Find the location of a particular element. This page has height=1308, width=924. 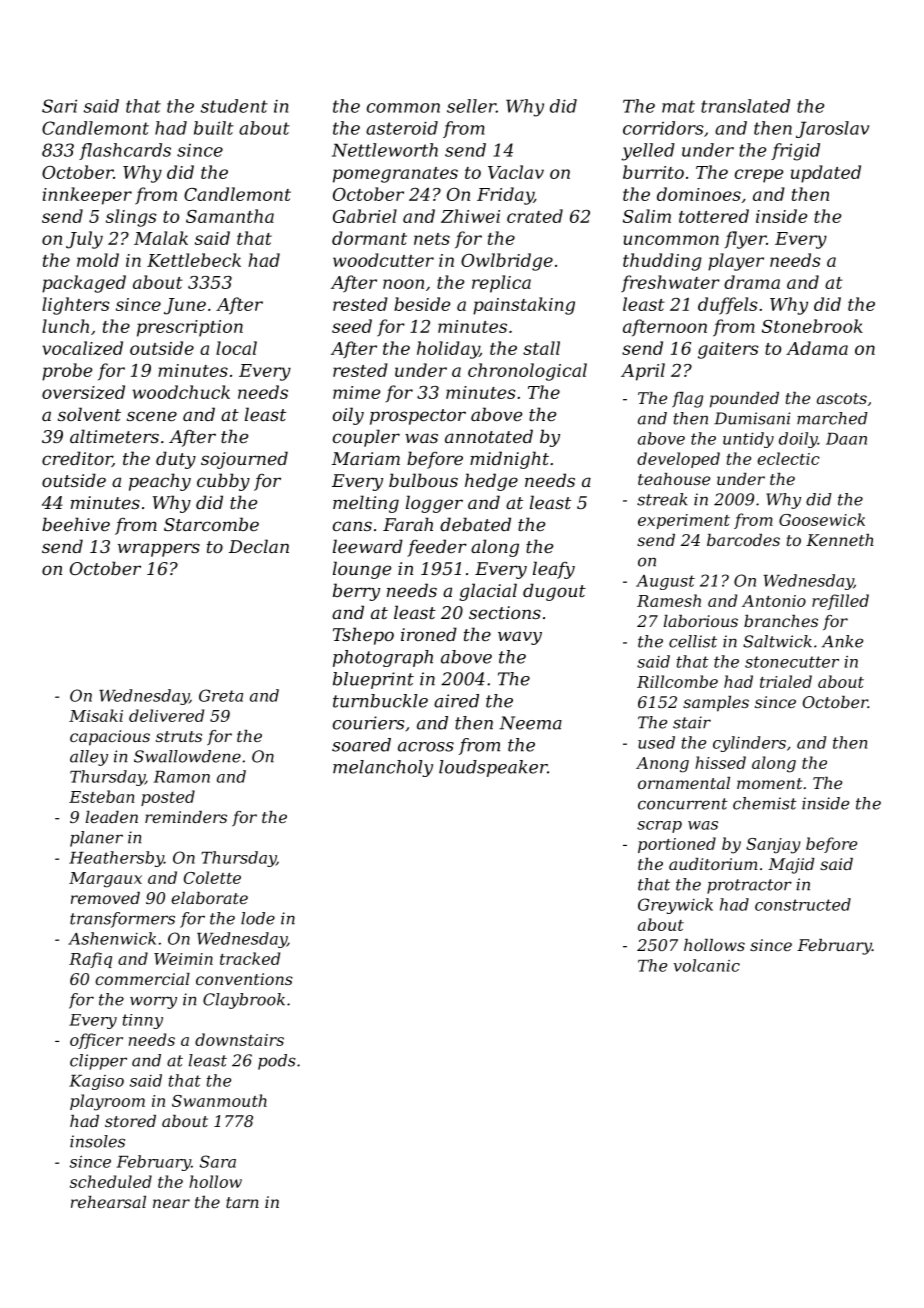

clipper is located at coordinates (98, 1062).
